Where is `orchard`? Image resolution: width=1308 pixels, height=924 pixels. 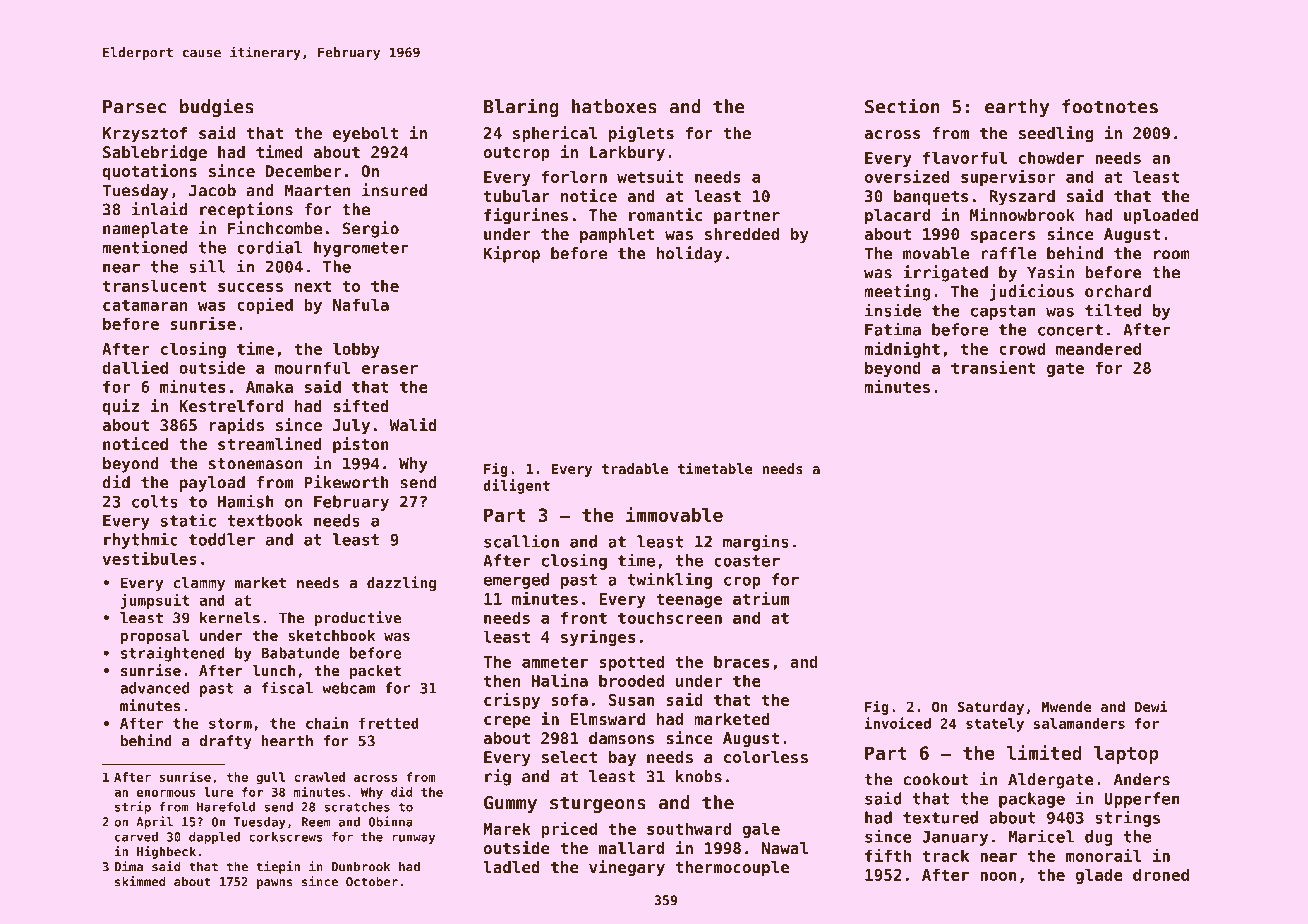
orchard is located at coordinates (1118, 291).
